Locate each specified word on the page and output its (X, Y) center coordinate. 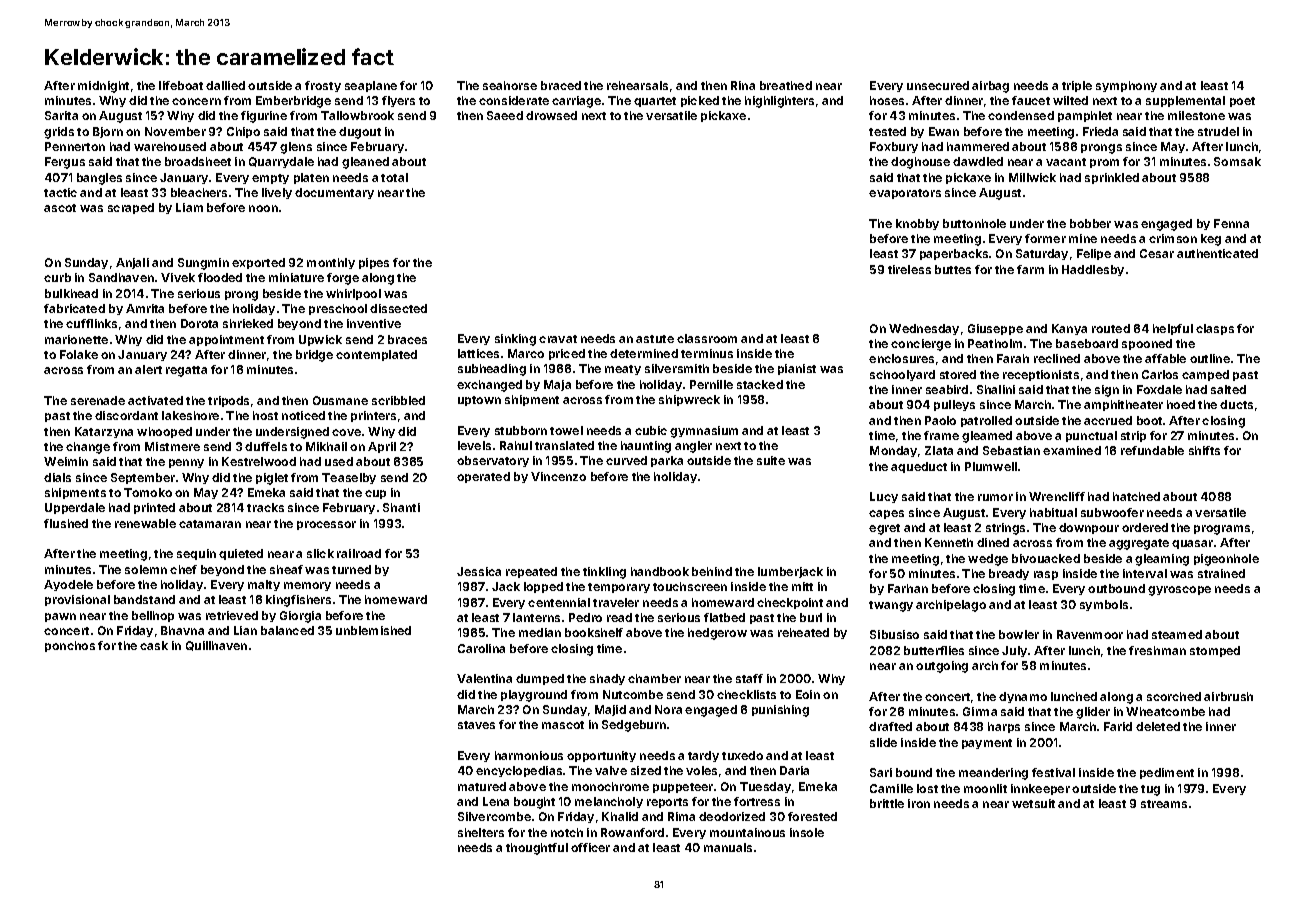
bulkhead (71, 293)
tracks (265, 507)
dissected (398, 308)
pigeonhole (1226, 560)
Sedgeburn (634, 726)
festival (1053, 772)
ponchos (70, 646)
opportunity (601, 756)
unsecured (938, 85)
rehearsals (637, 85)
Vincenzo (558, 476)
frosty (323, 86)
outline (1210, 358)
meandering (993, 774)
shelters (481, 832)
